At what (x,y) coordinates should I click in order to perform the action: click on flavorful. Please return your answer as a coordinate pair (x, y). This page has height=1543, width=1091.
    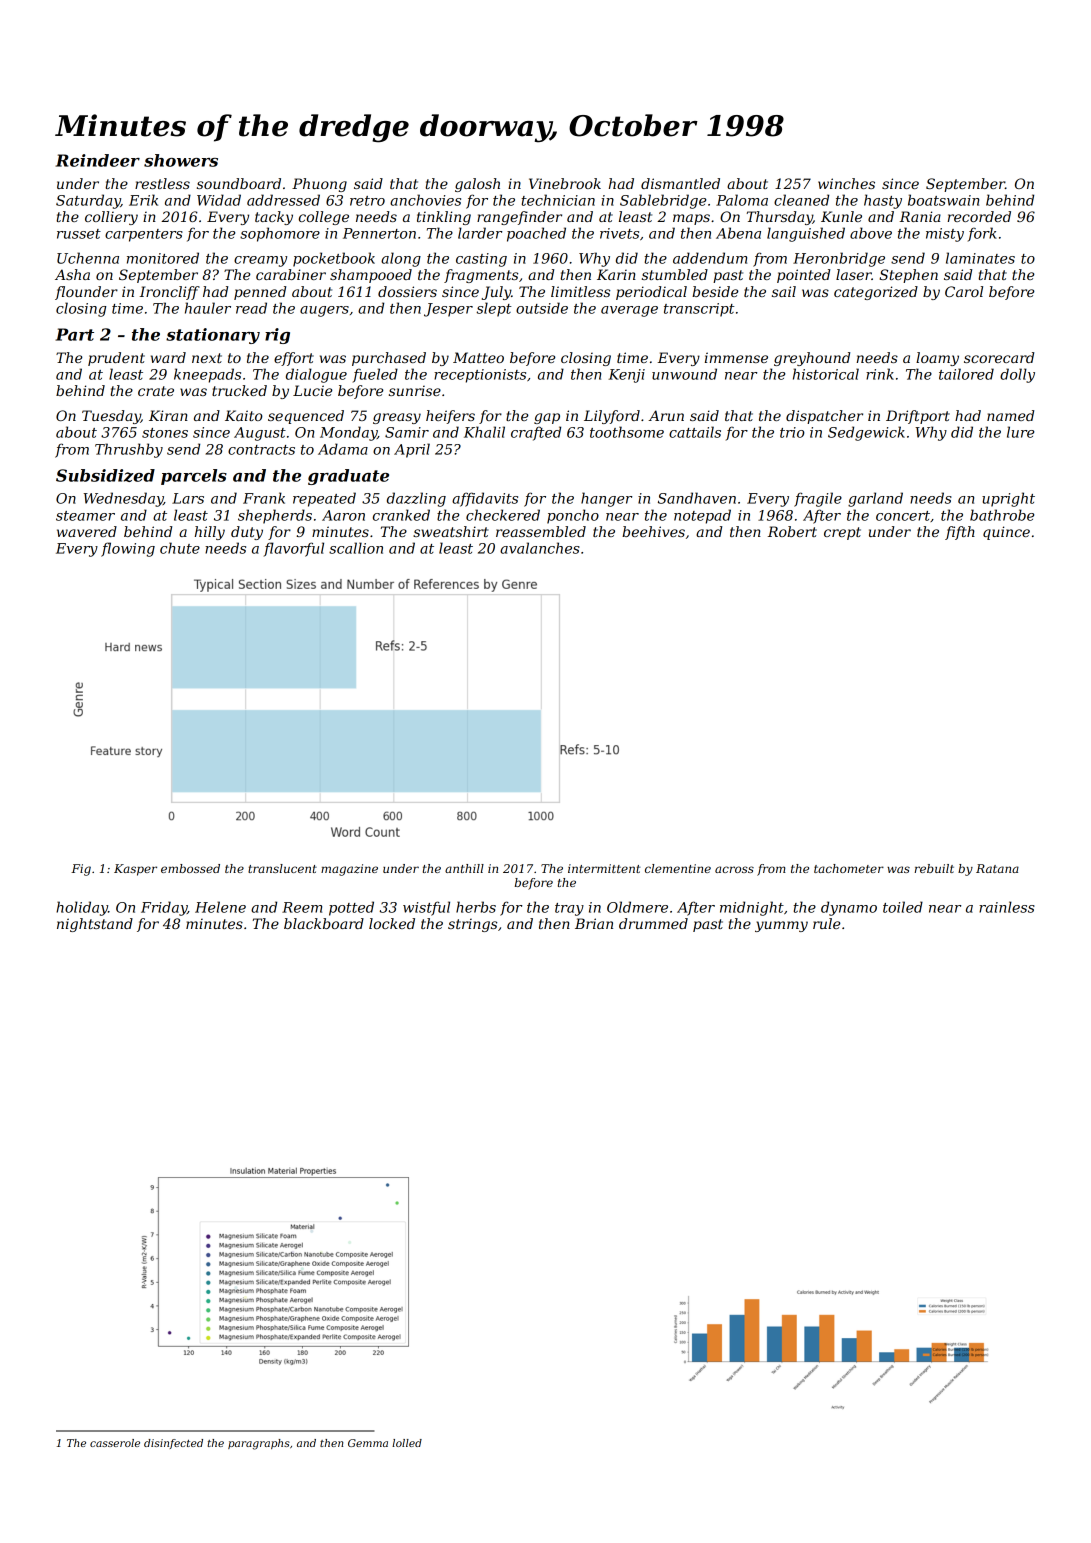
    Looking at the image, I should click on (294, 549).
